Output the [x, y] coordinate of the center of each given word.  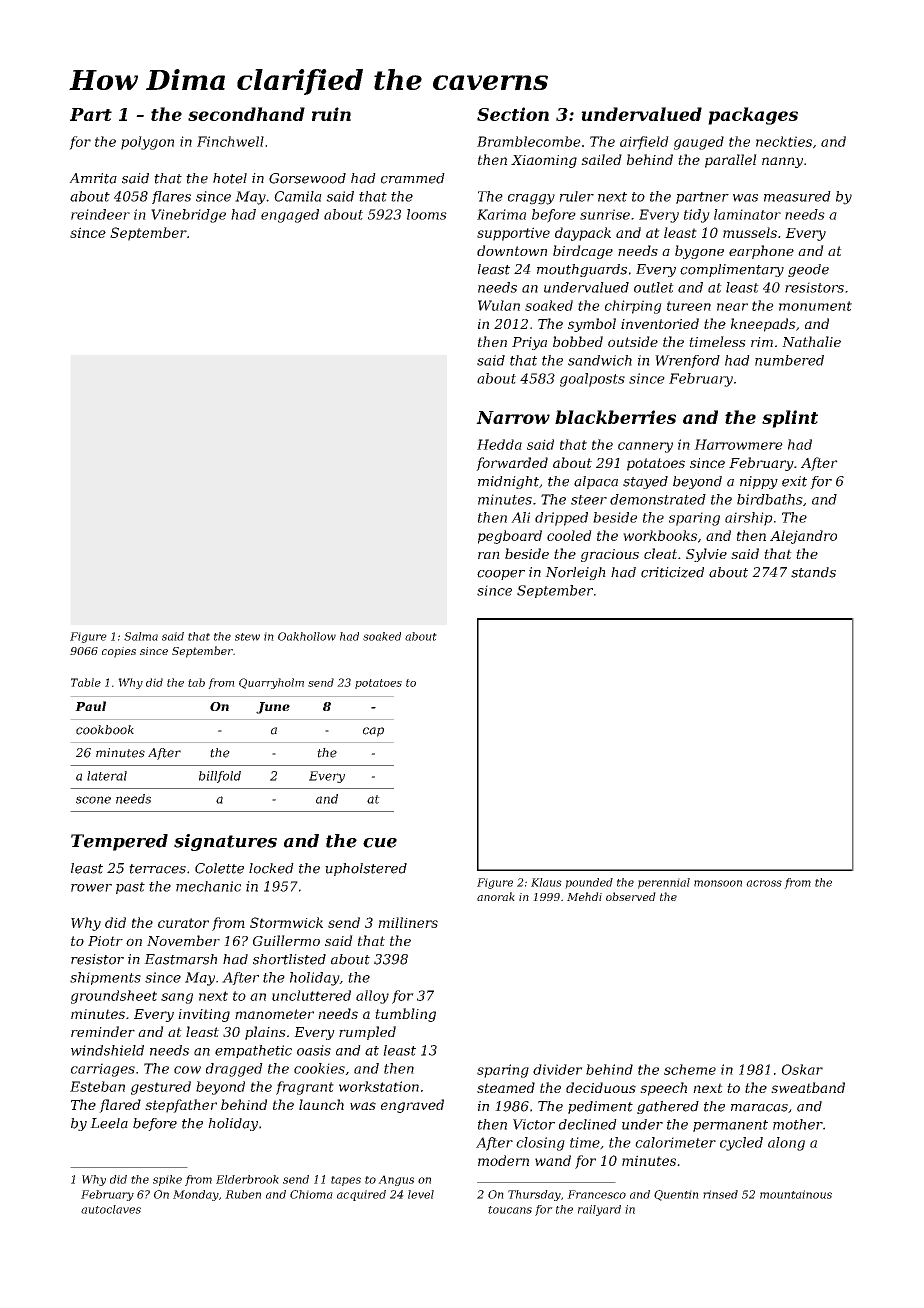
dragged [234, 1070]
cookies [319, 1068]
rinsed [720, 1194]
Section [513, 114]
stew [247, 637]
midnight [508, 482]
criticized [672, 572]
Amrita [93, 178]
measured [797, 196]
